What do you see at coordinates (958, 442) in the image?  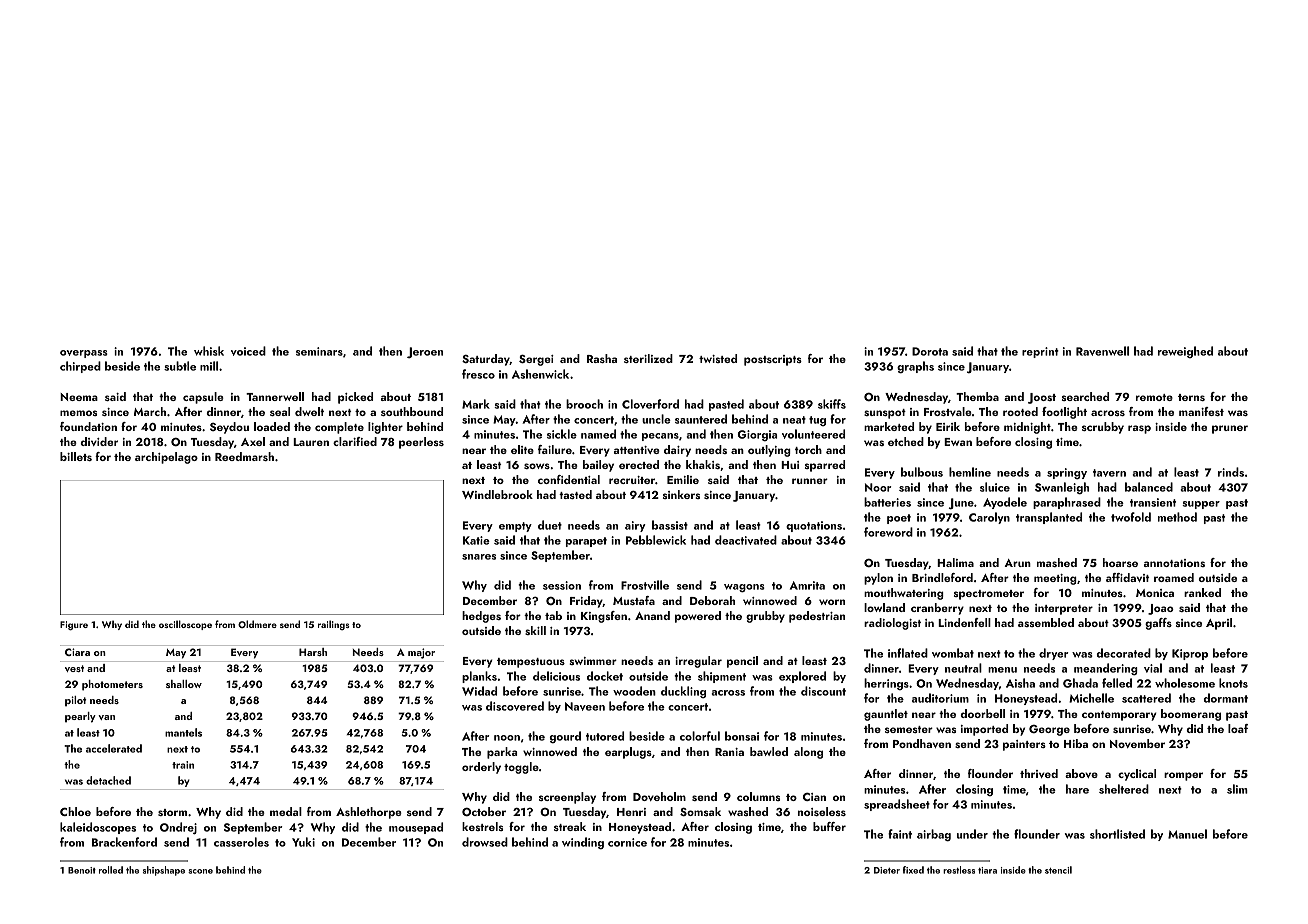 I see `Ewan` at bounding box center [958, 442].
